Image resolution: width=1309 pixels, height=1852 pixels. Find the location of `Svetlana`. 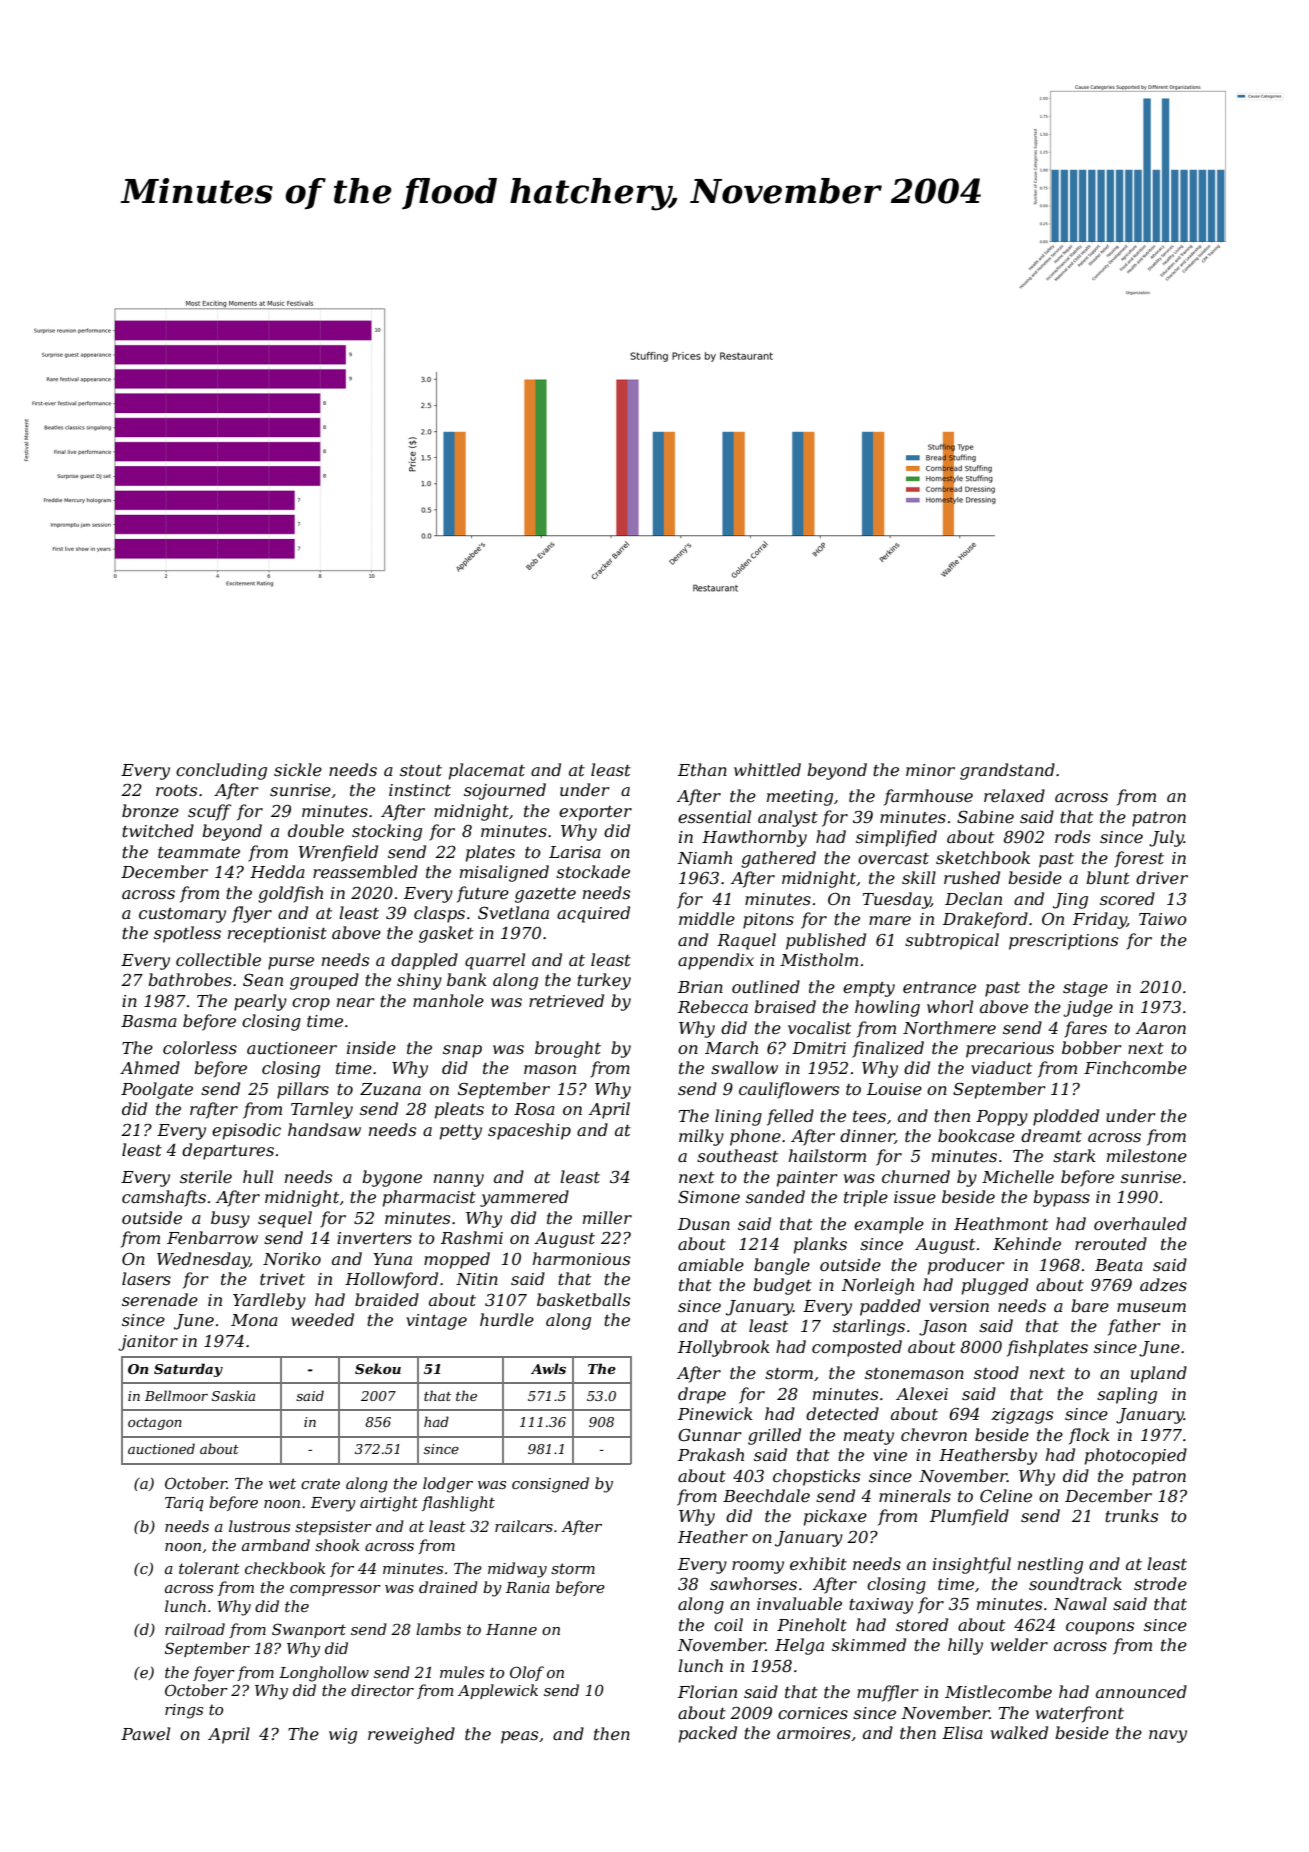

Svetlana is located at coordinates (513, 912).
